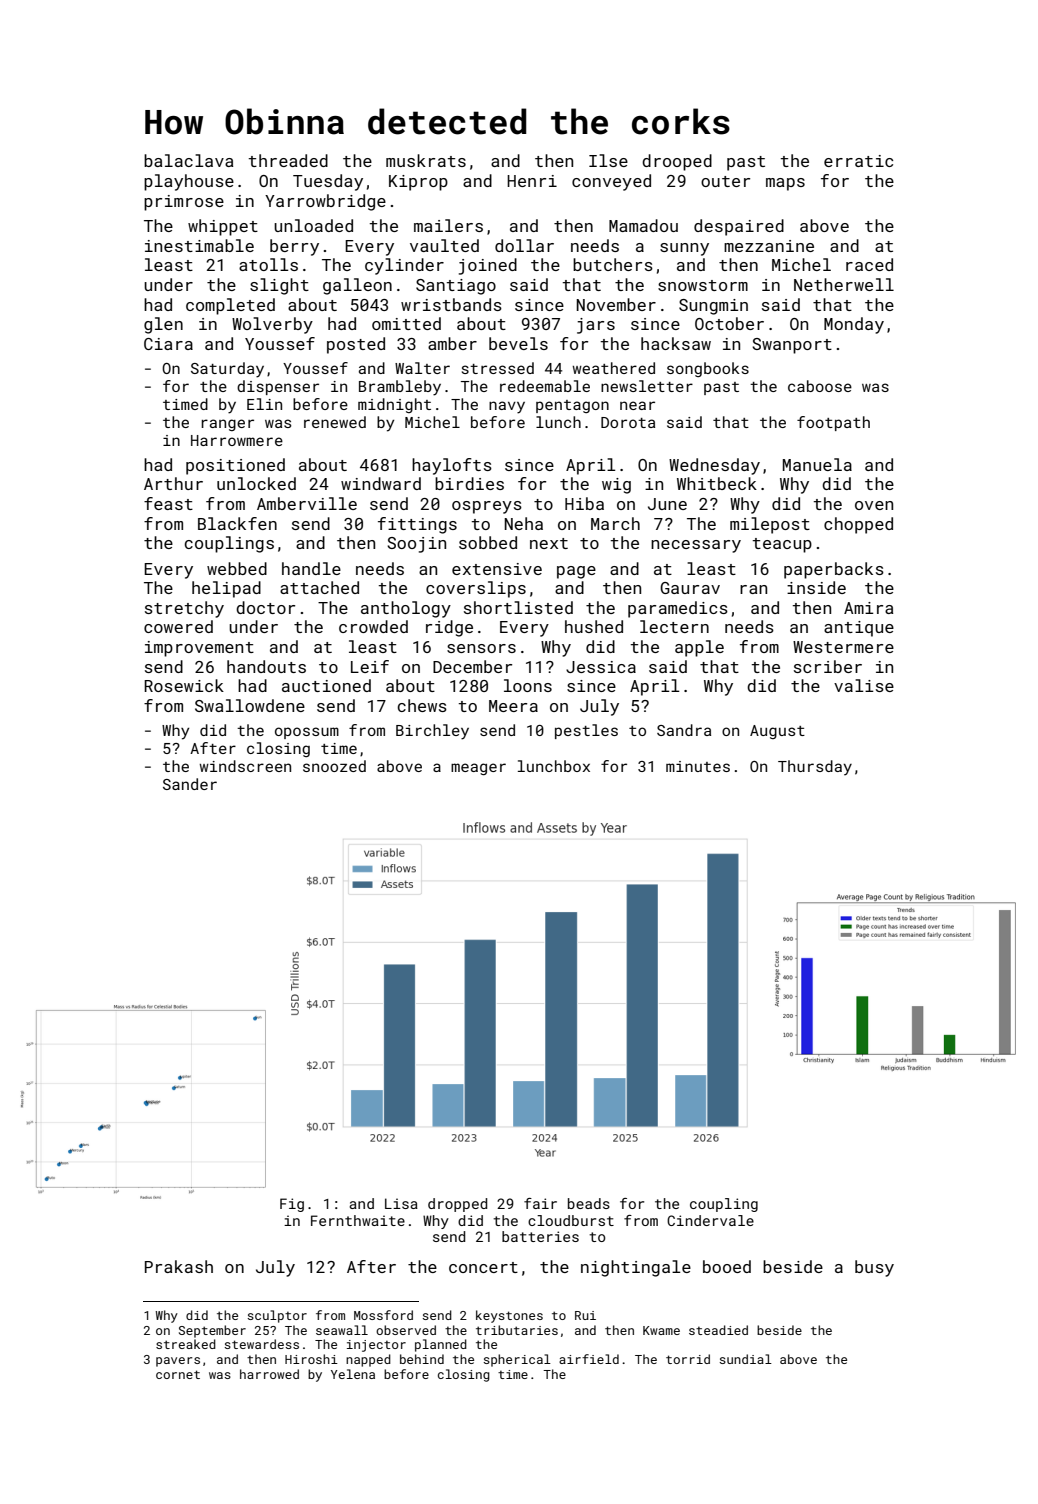 The height and width of the page is (1504, 1038). I want to click on drooped, so click(677, 162).
